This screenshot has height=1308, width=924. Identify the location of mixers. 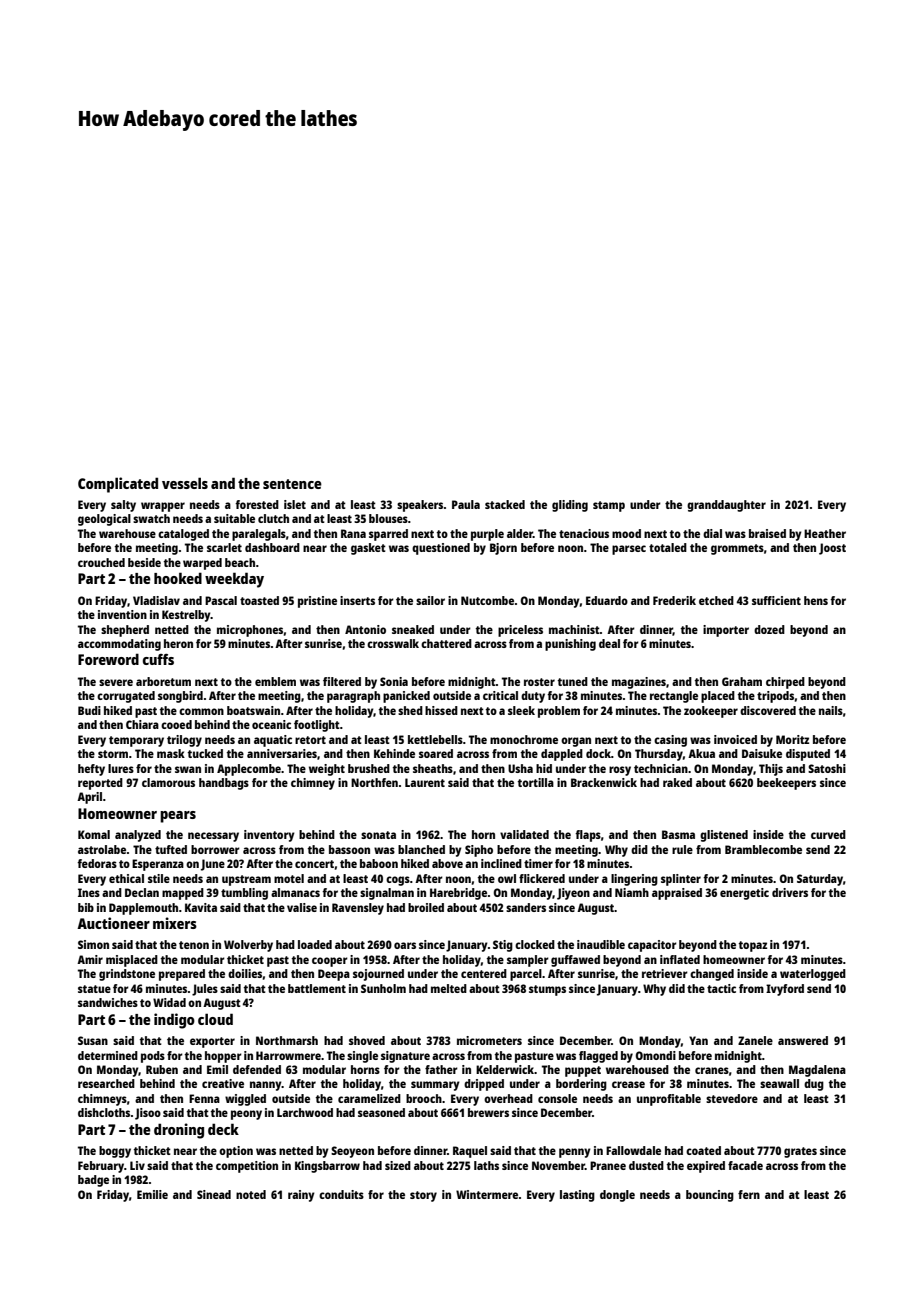
(175, 923).
